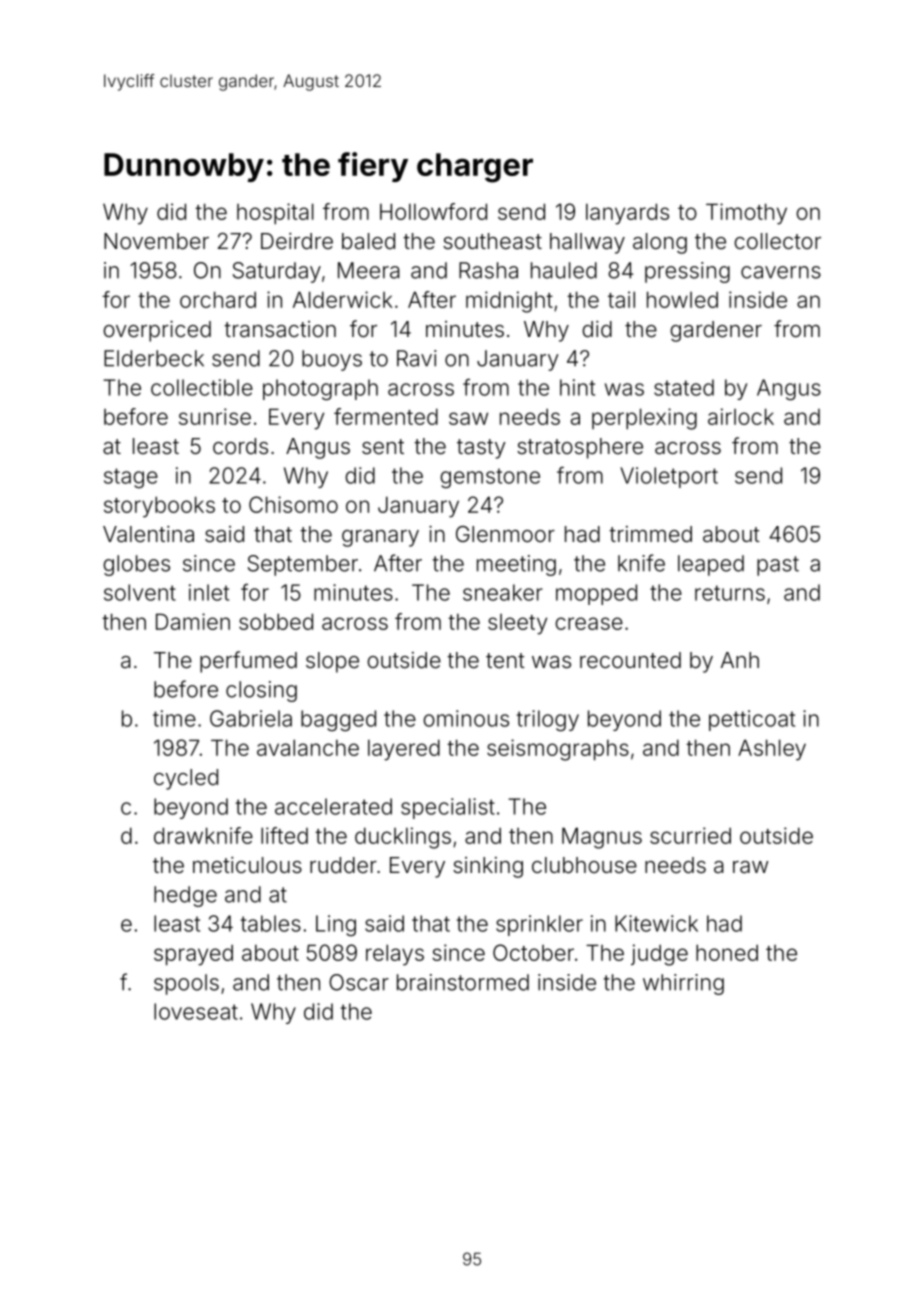  Describe the element at coordinates (490, 478) in the document. I see `gemstone` at that location.
